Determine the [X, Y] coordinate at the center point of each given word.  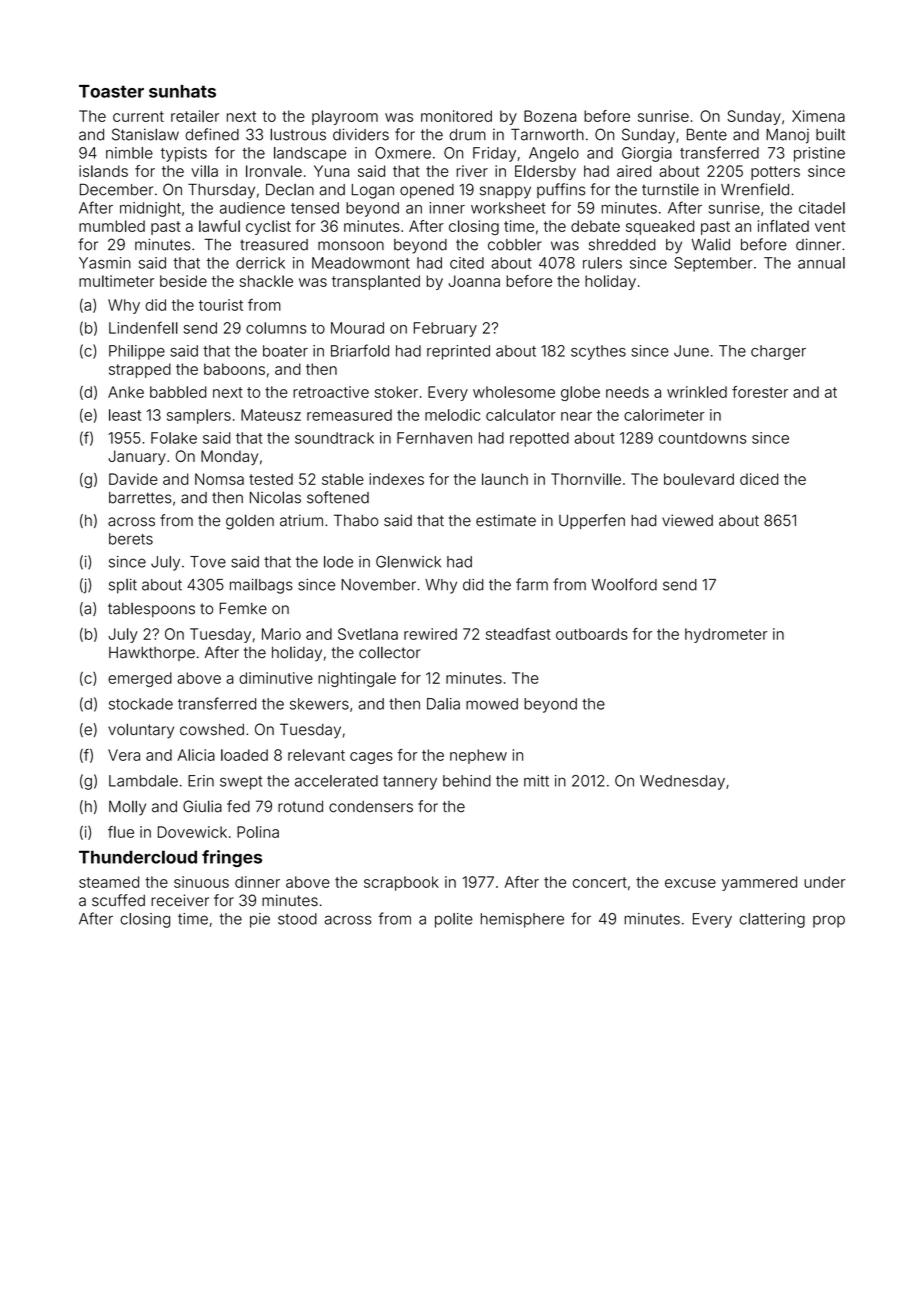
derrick [260, 263]
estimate [506, 520]
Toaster [111, 91]
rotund [300, 807]
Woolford [624, 584]
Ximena [818, 116]
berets [131, 539]
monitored [456, 116]
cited [467, 263]
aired [634, 171]
